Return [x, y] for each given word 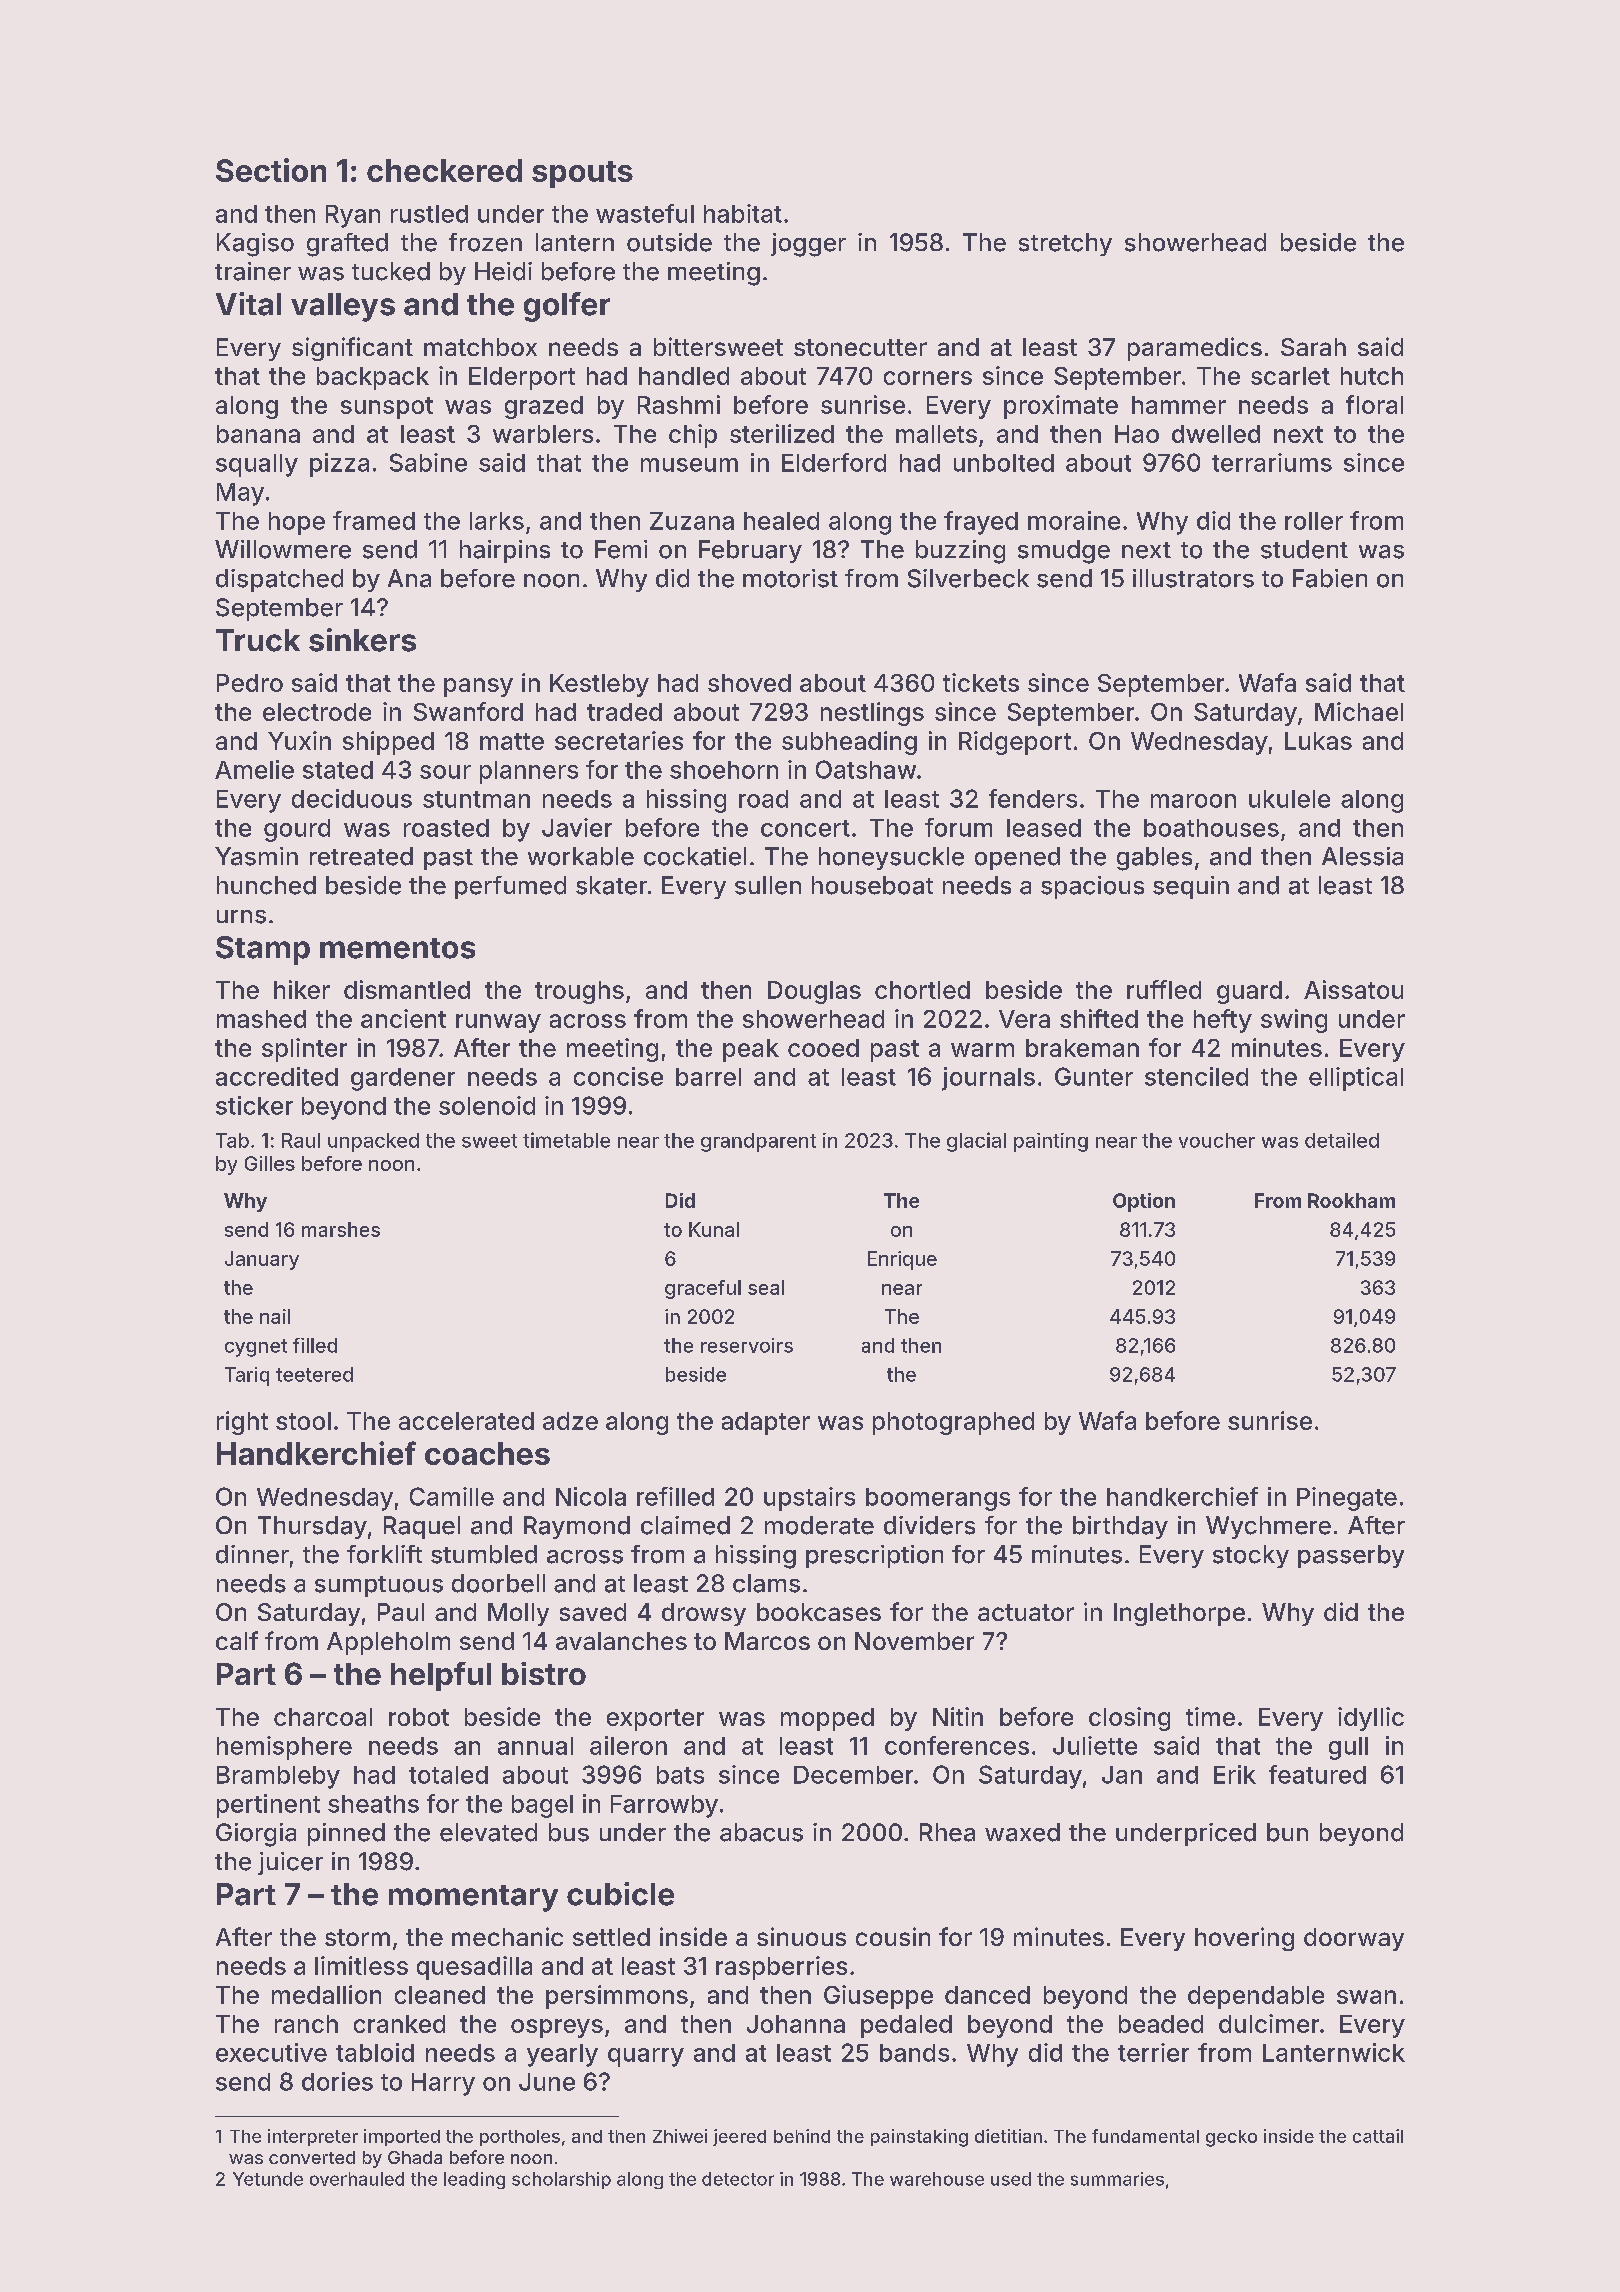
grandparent [758, 1142]
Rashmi [679, 404]
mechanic [507, 1936]
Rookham [1351, 1200]
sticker [254, 1105]
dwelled [1216, 434]
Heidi [503, 271]
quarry [646, 2057]
